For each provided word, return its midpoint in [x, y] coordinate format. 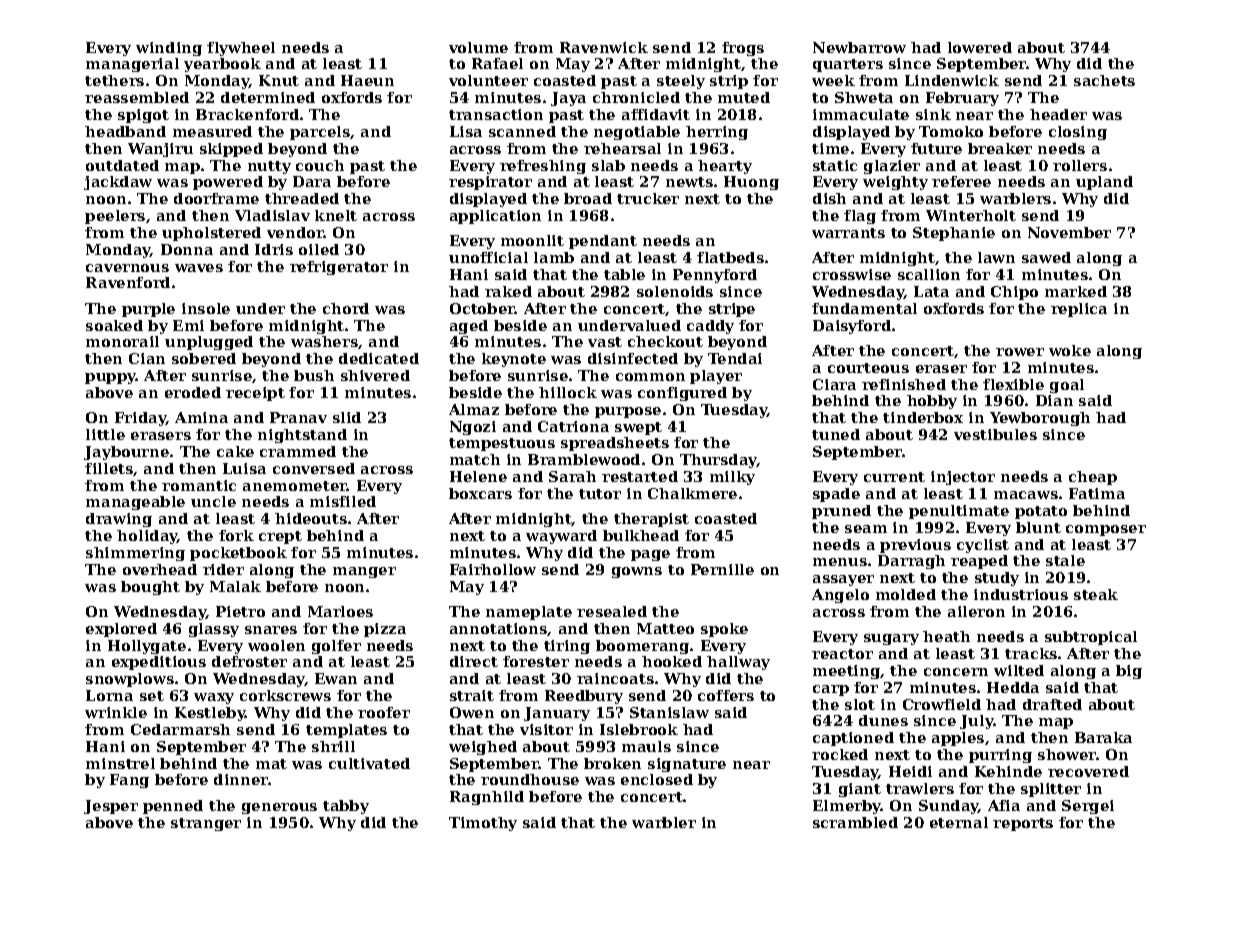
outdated [122, 165]
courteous [868, 368]
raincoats [615, 678]
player [716, 377]
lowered [980, 47]
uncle [213, 501]
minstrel [120, 763]
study [997, 579]
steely [681, 82]
